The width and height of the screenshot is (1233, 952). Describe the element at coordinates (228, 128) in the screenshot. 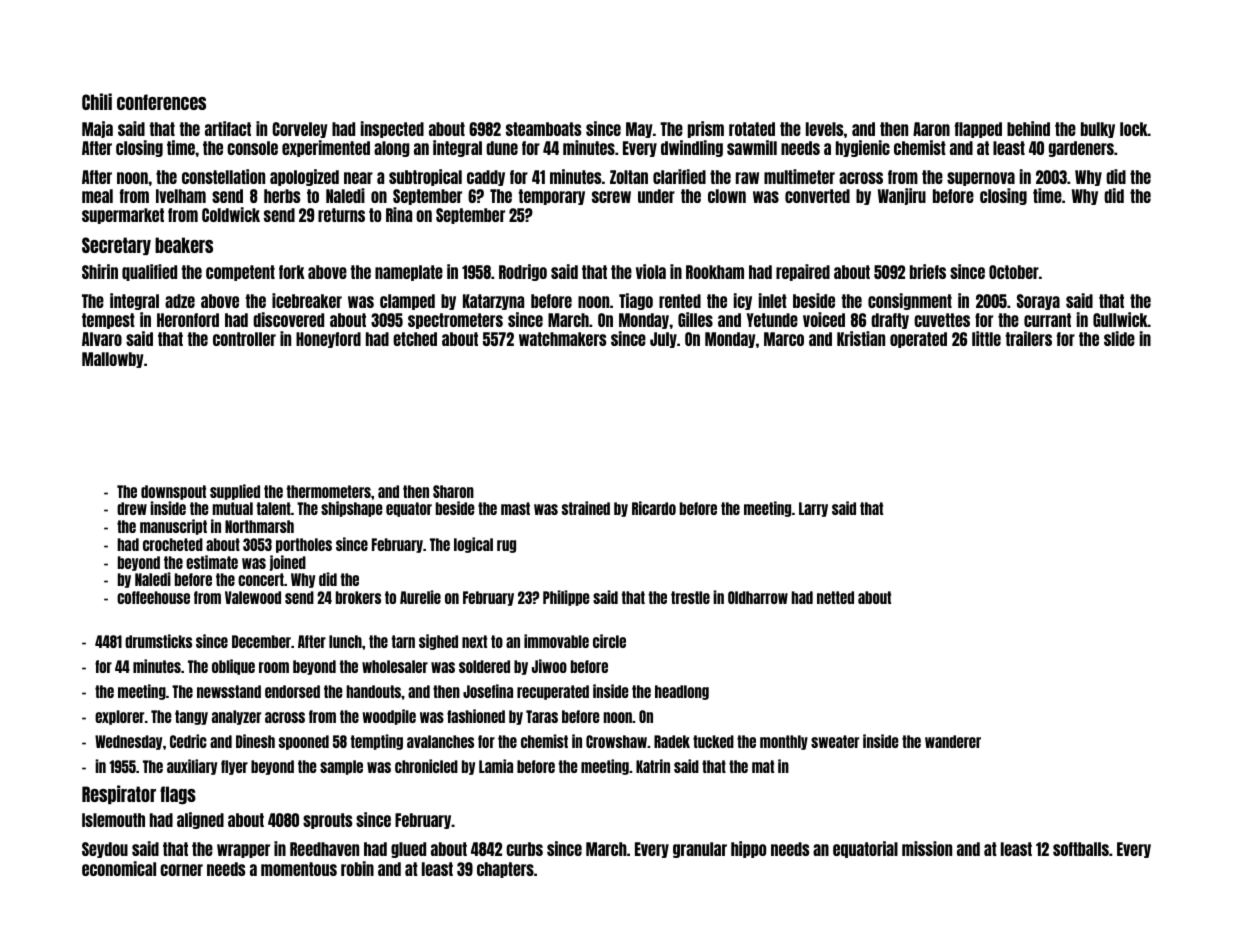

I see `artifact` at that location.
